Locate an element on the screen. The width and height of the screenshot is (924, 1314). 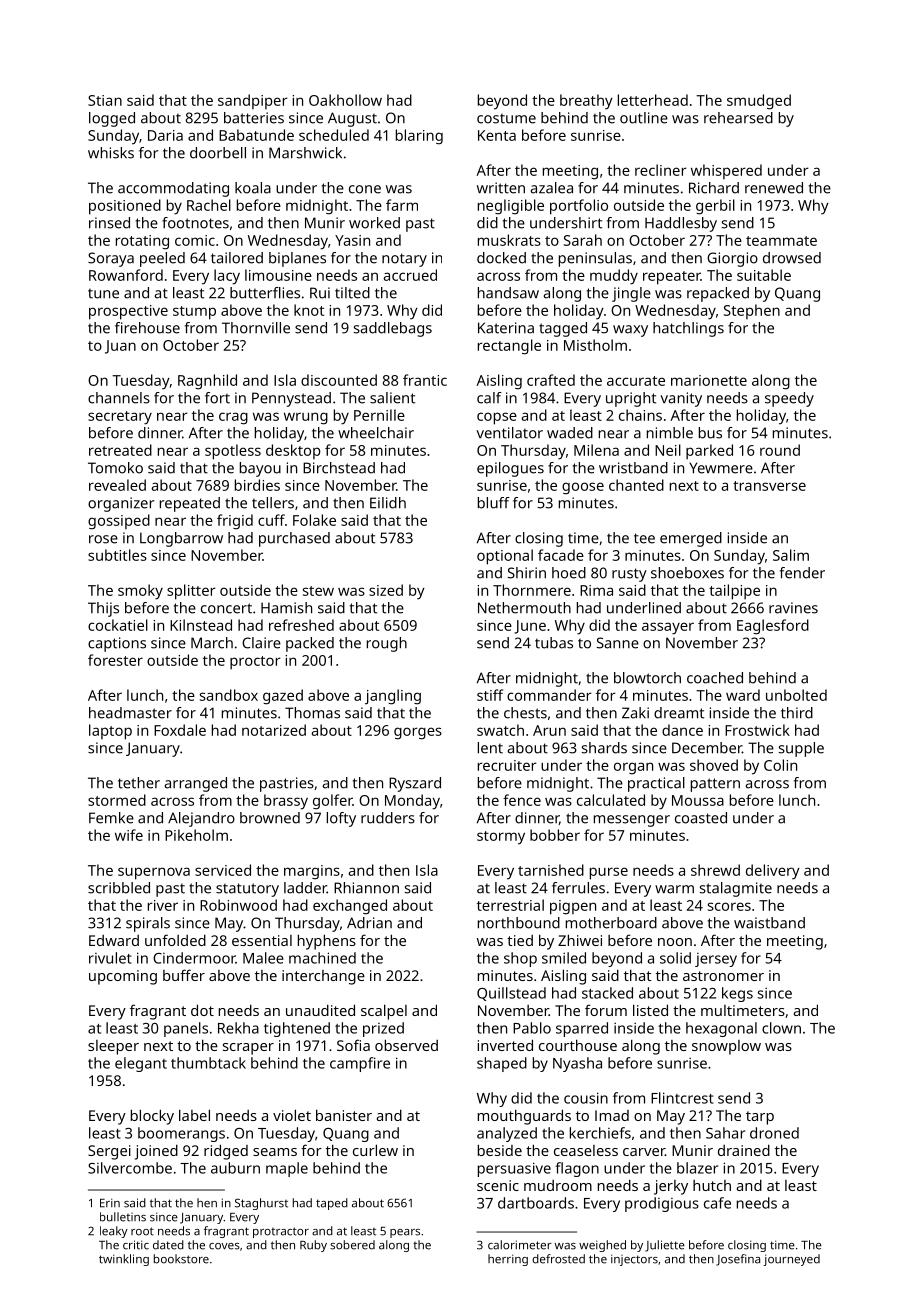
Pikeholm is located at coordinates (196, 835).
